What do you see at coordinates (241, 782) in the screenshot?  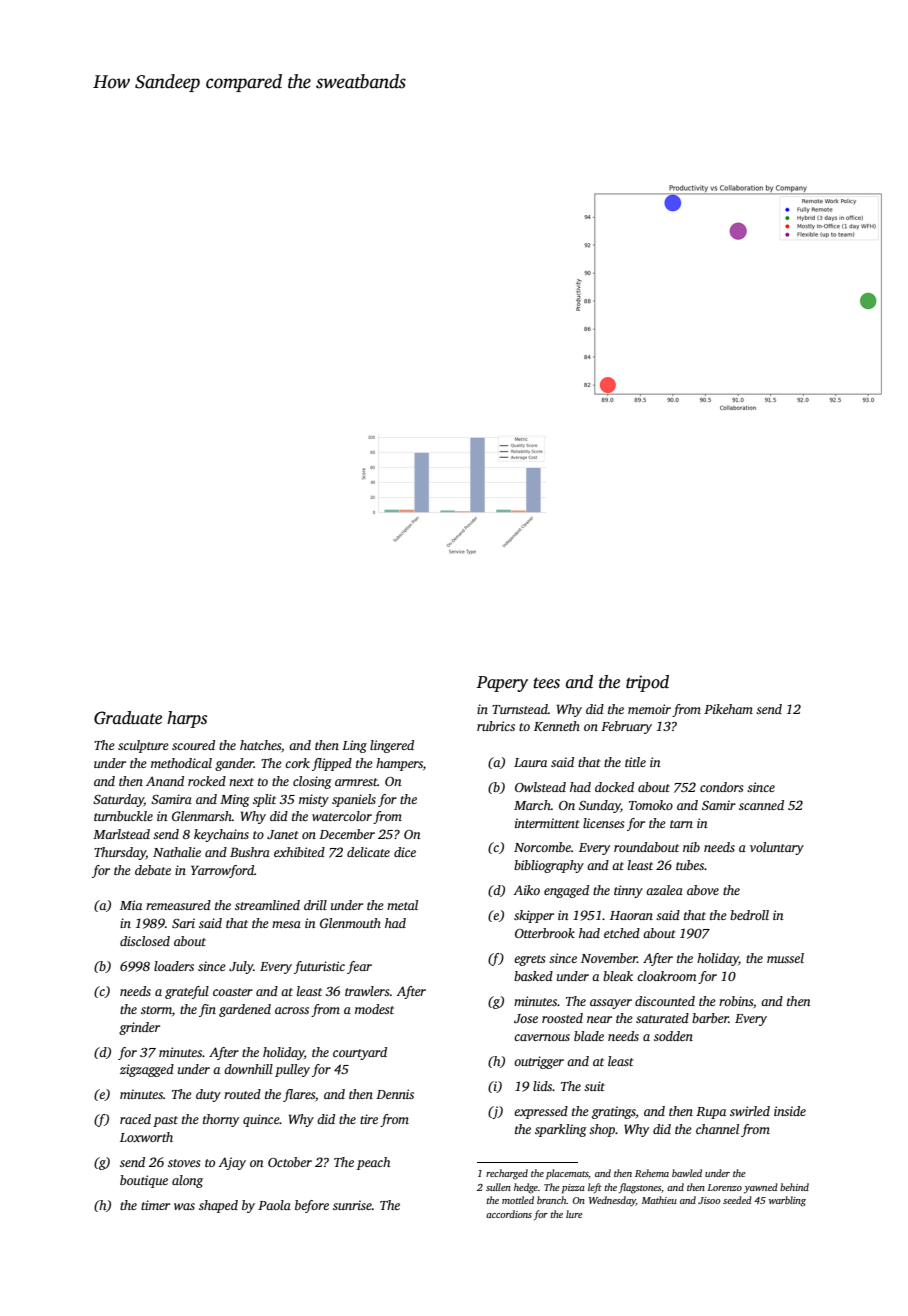 I see `next` at bounding box center [241, 782].
